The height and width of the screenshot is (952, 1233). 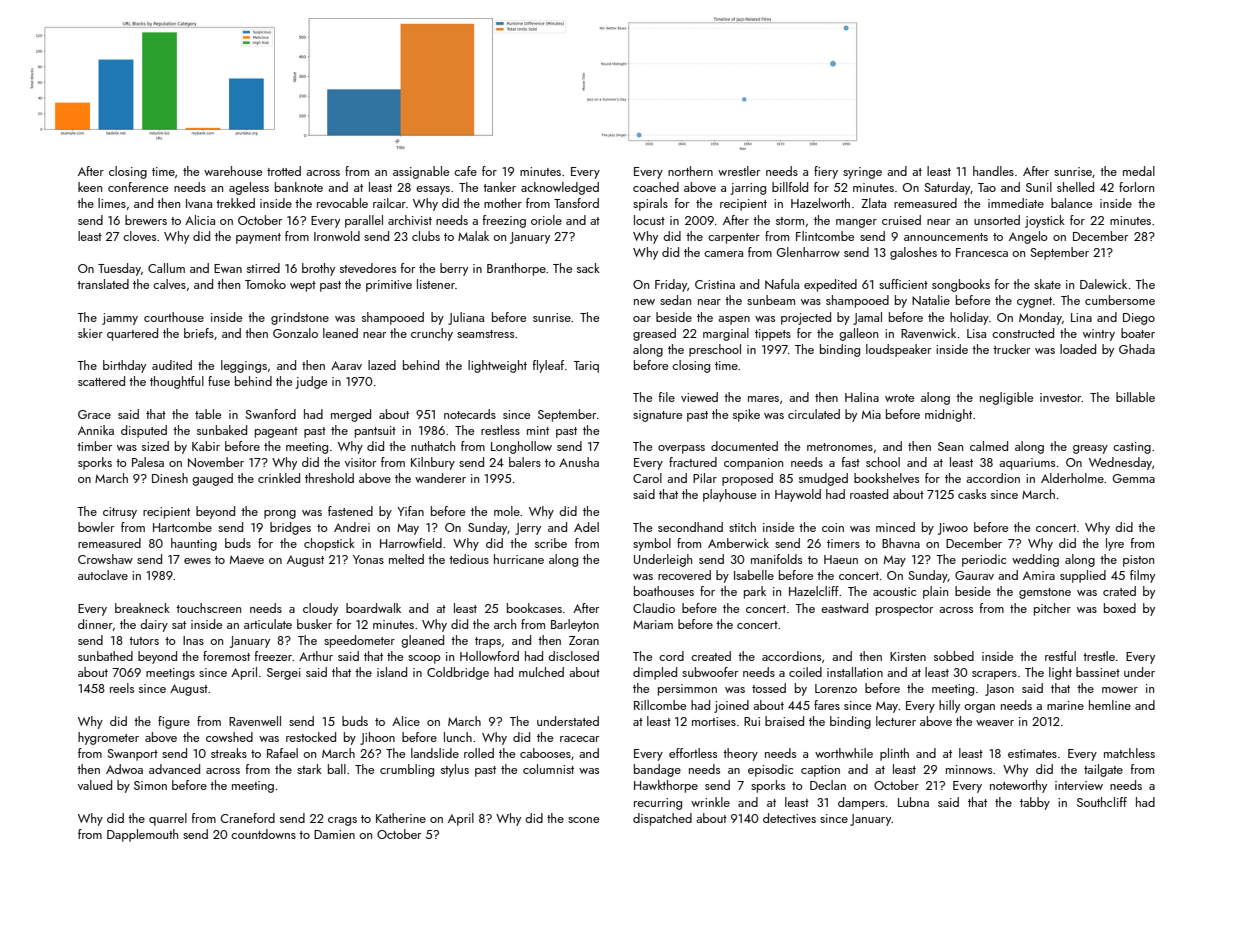 I want to click on Mariam, so click(x=653, y=624).
